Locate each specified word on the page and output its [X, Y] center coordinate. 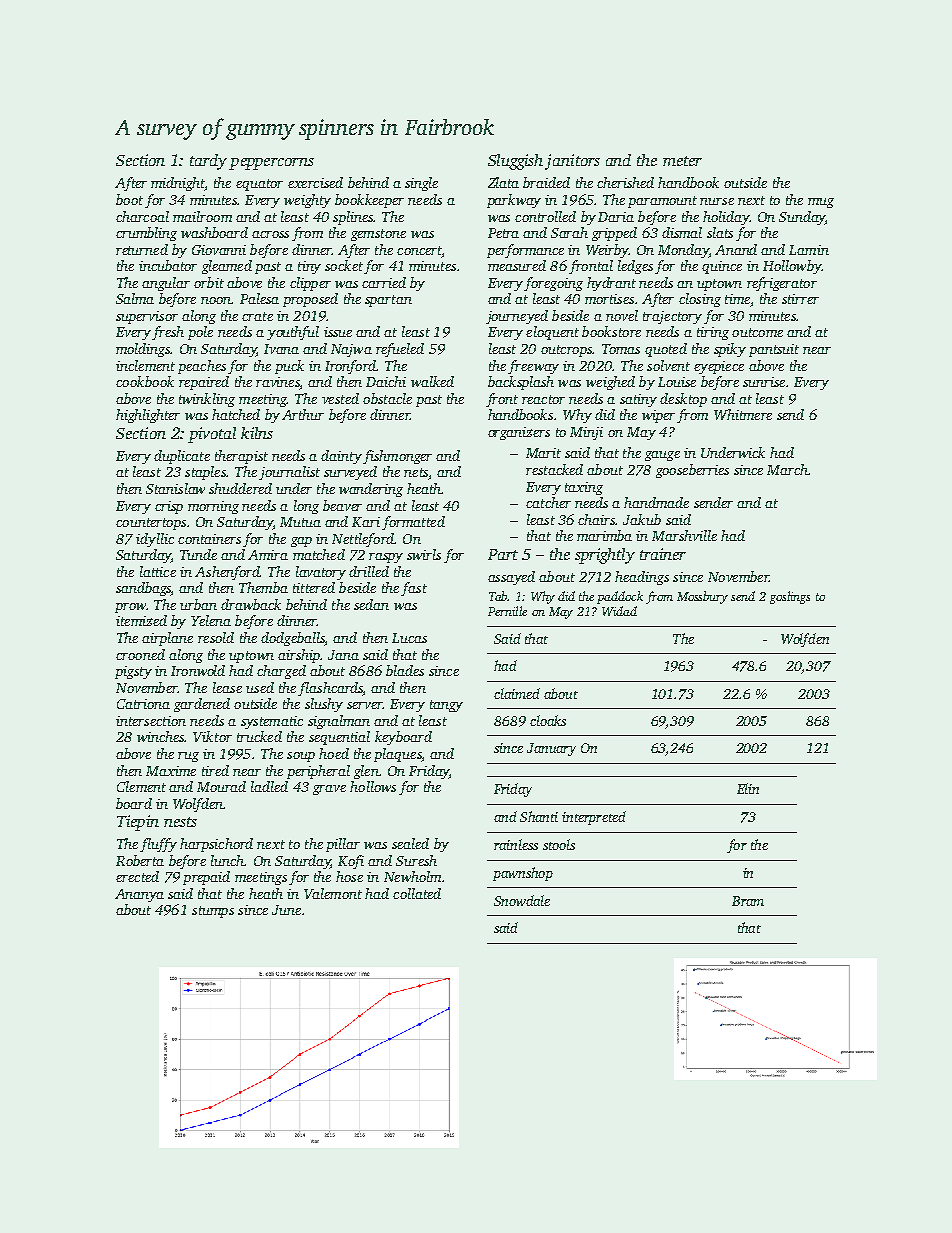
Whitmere [743, 414]
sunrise [764, 382]
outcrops [566, 351]
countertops [151, 524]
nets [416, 472]
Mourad [221, 786]
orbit [209, 282]
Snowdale [522, 900]
